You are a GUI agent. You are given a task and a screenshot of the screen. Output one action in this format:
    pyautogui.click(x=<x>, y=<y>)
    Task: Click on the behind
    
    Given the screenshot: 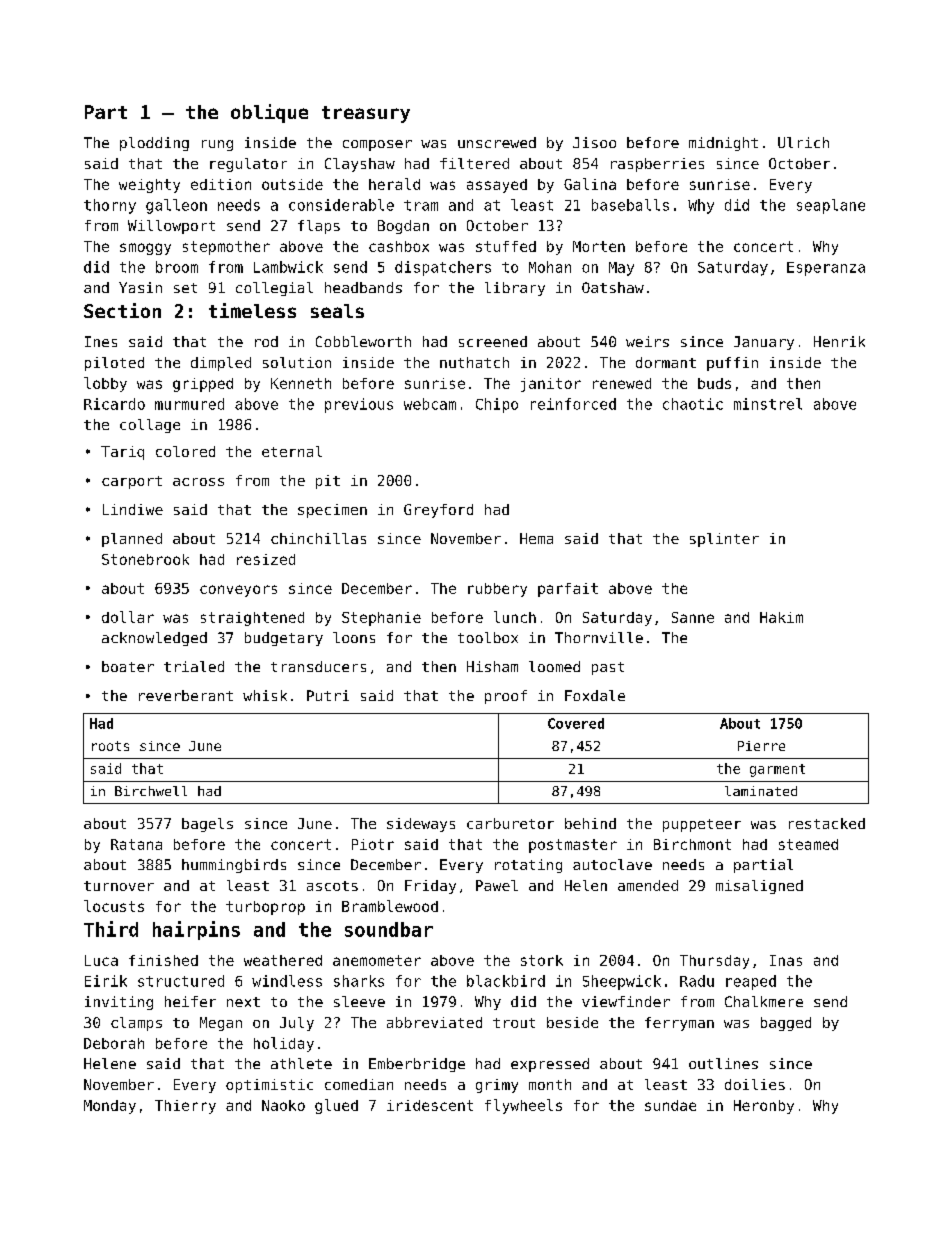 What is the action you would take?
    pyautogui.click(x=590, y=823)
